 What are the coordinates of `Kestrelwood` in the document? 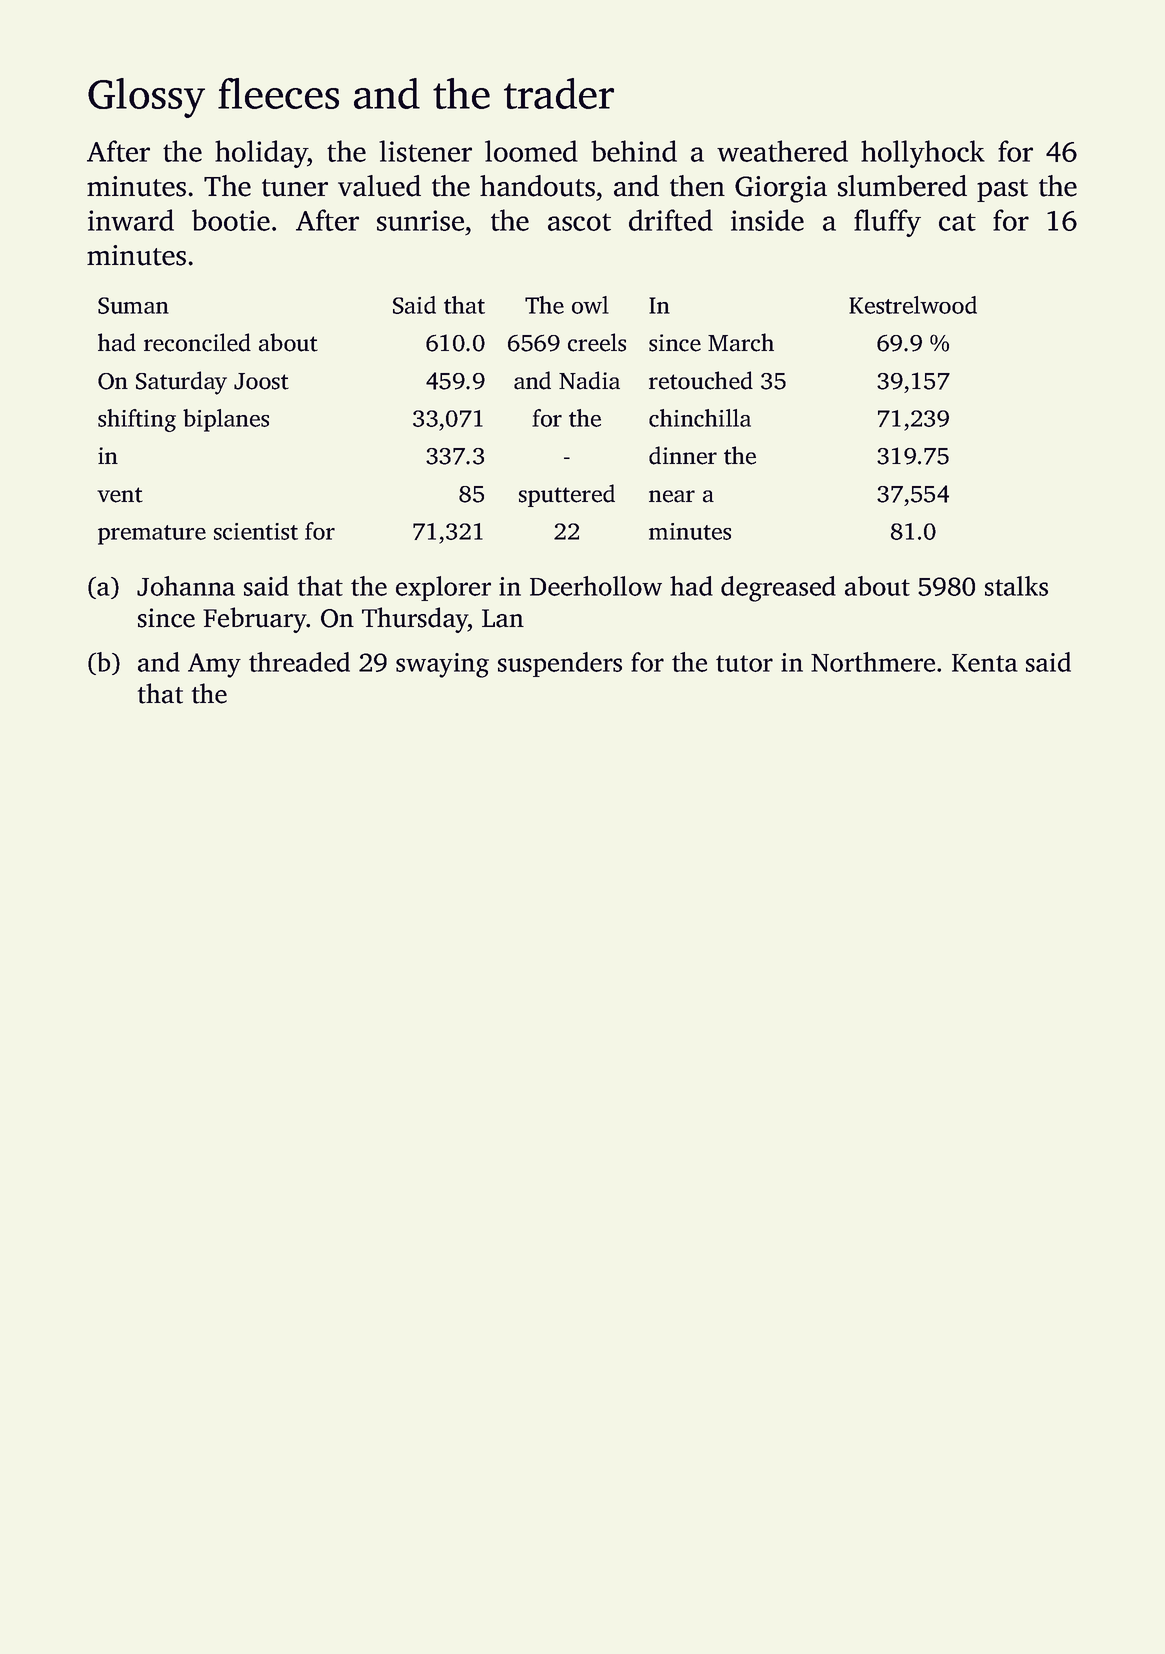 It's located at (913, 305).
